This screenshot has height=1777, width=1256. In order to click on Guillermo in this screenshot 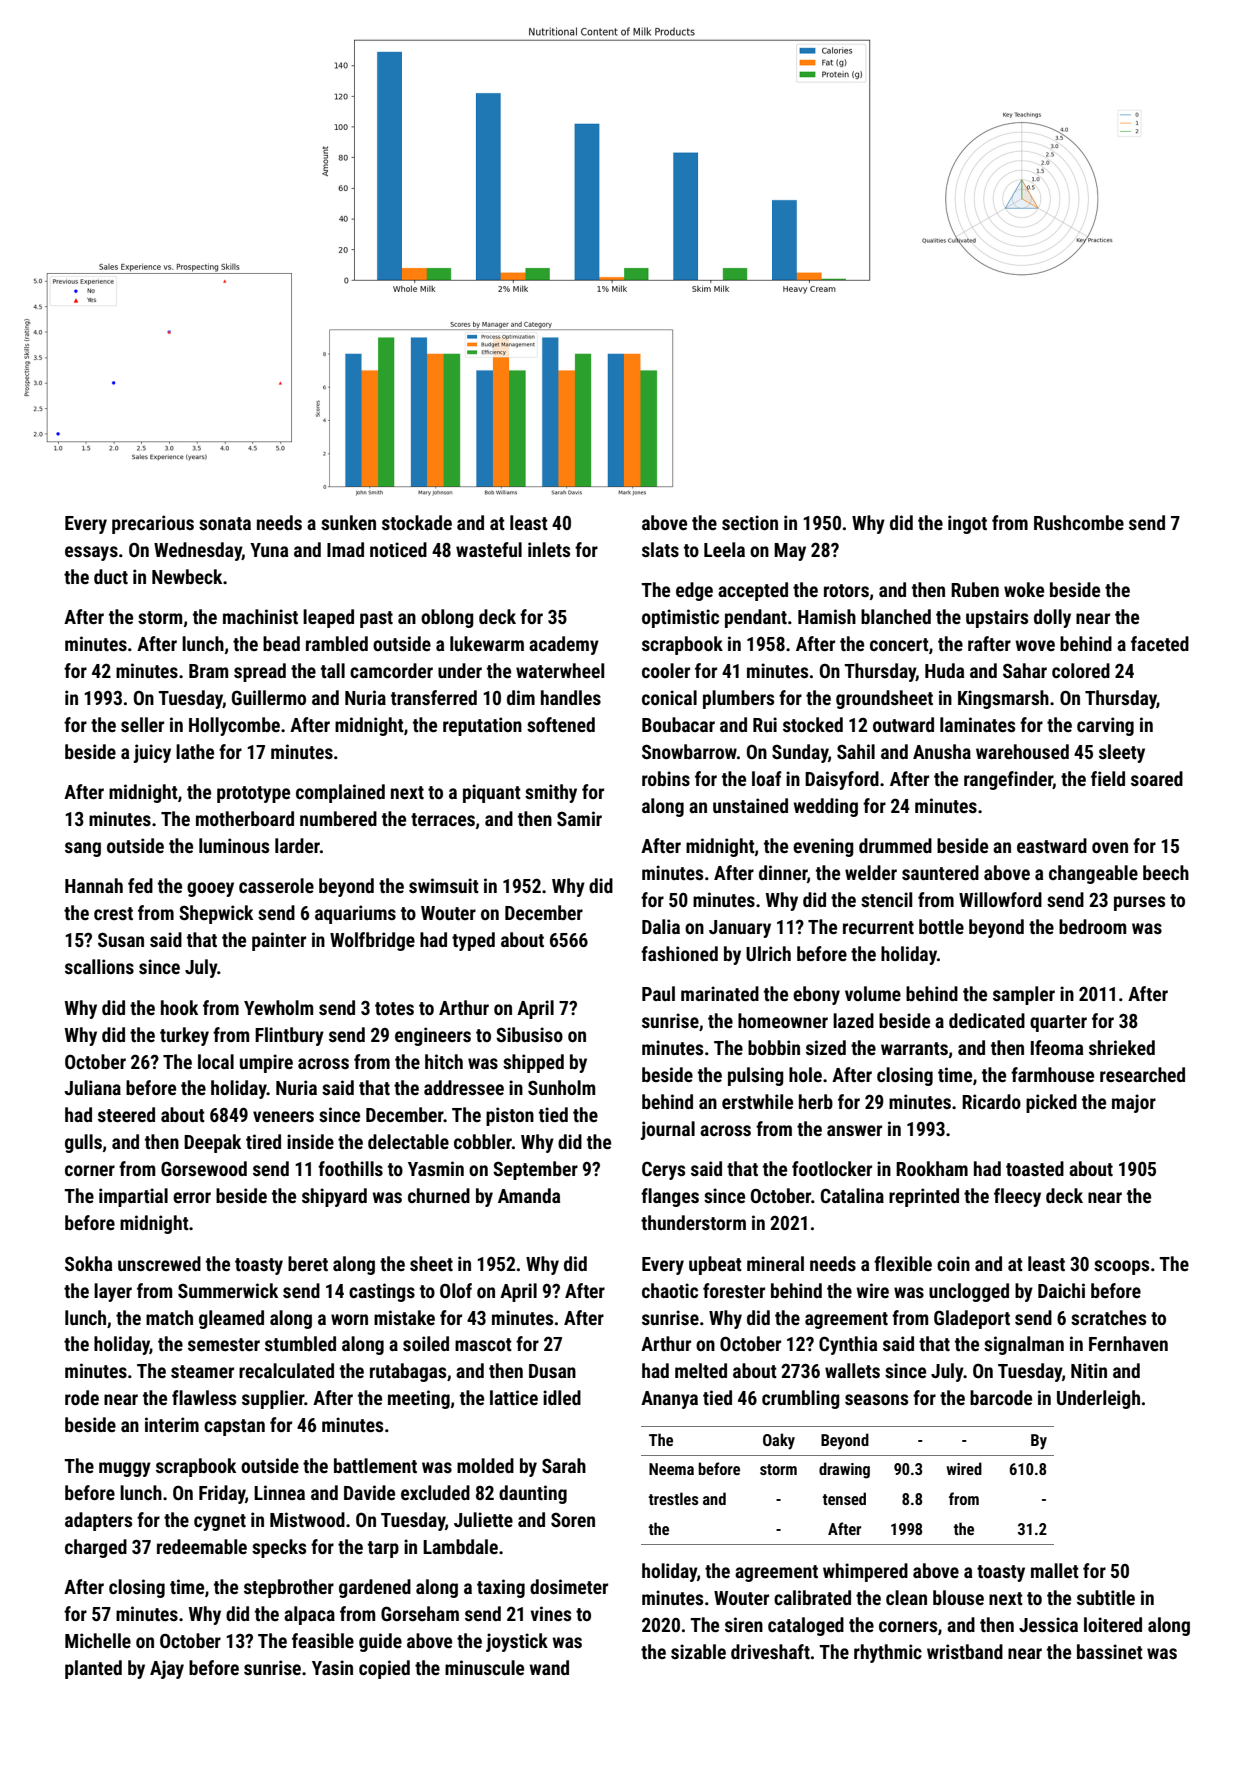, I will do `click(269, 697)`.
